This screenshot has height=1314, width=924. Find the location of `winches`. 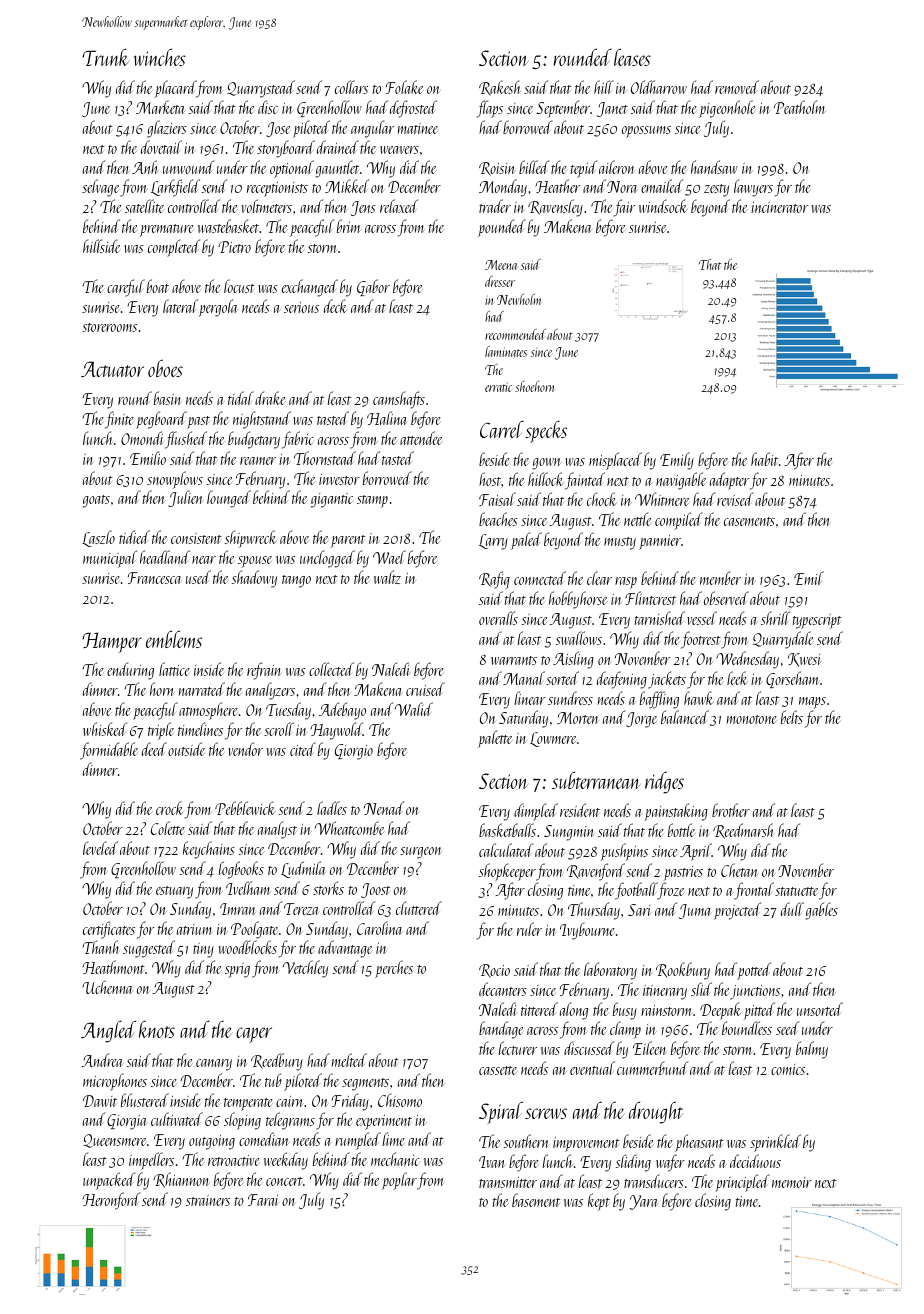

winches is located at coordinates (159, 57).
